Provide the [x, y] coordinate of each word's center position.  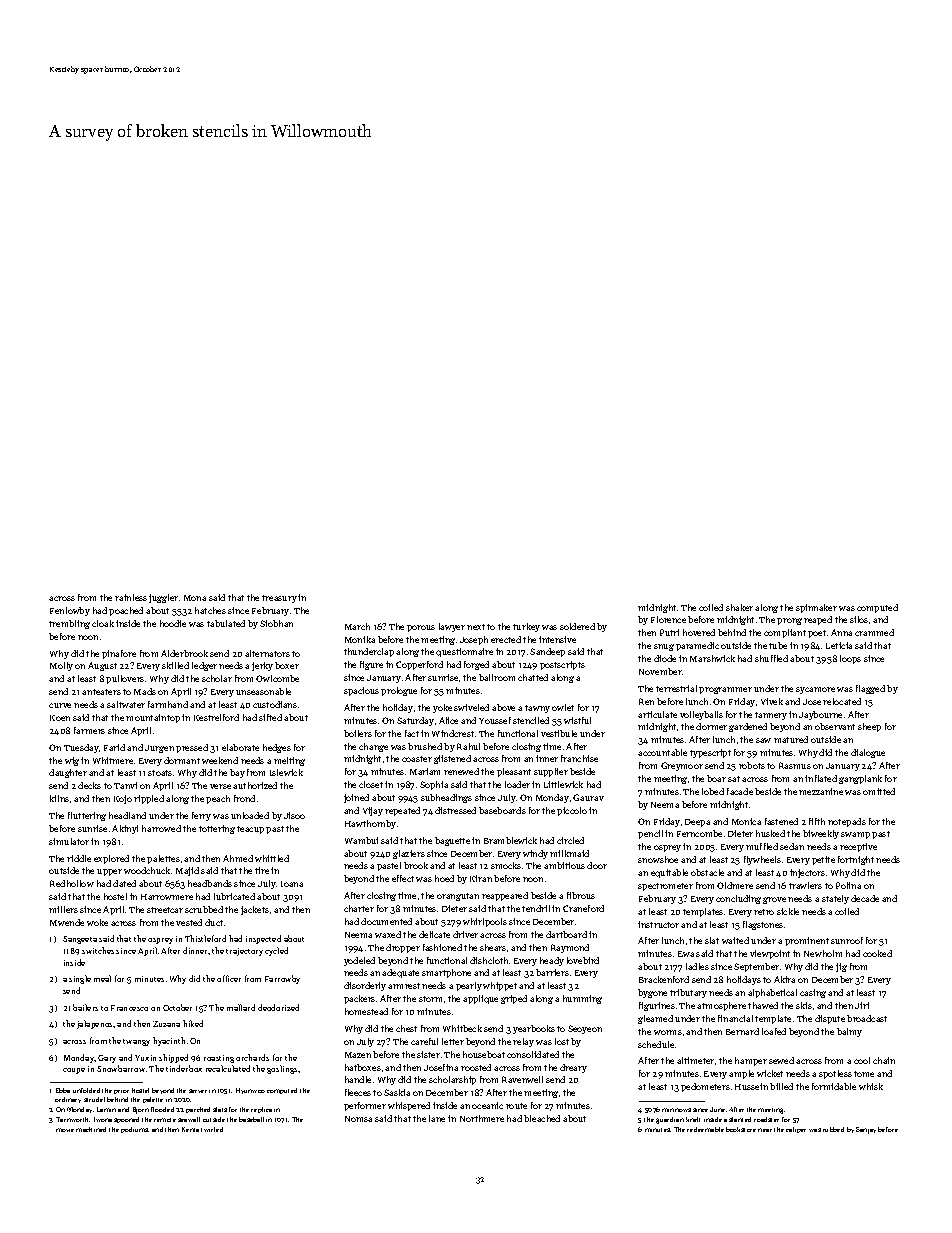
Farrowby [282, 979]
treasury [279, 599]
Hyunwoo [250, 1091]
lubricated [234, 896]
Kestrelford [216, 717]
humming [582, 999]
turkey [526, 627]
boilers [358, 733]
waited [735, 940]
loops [850, 659]
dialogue [868, 753]
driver [465, 934]
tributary [688, 993]
